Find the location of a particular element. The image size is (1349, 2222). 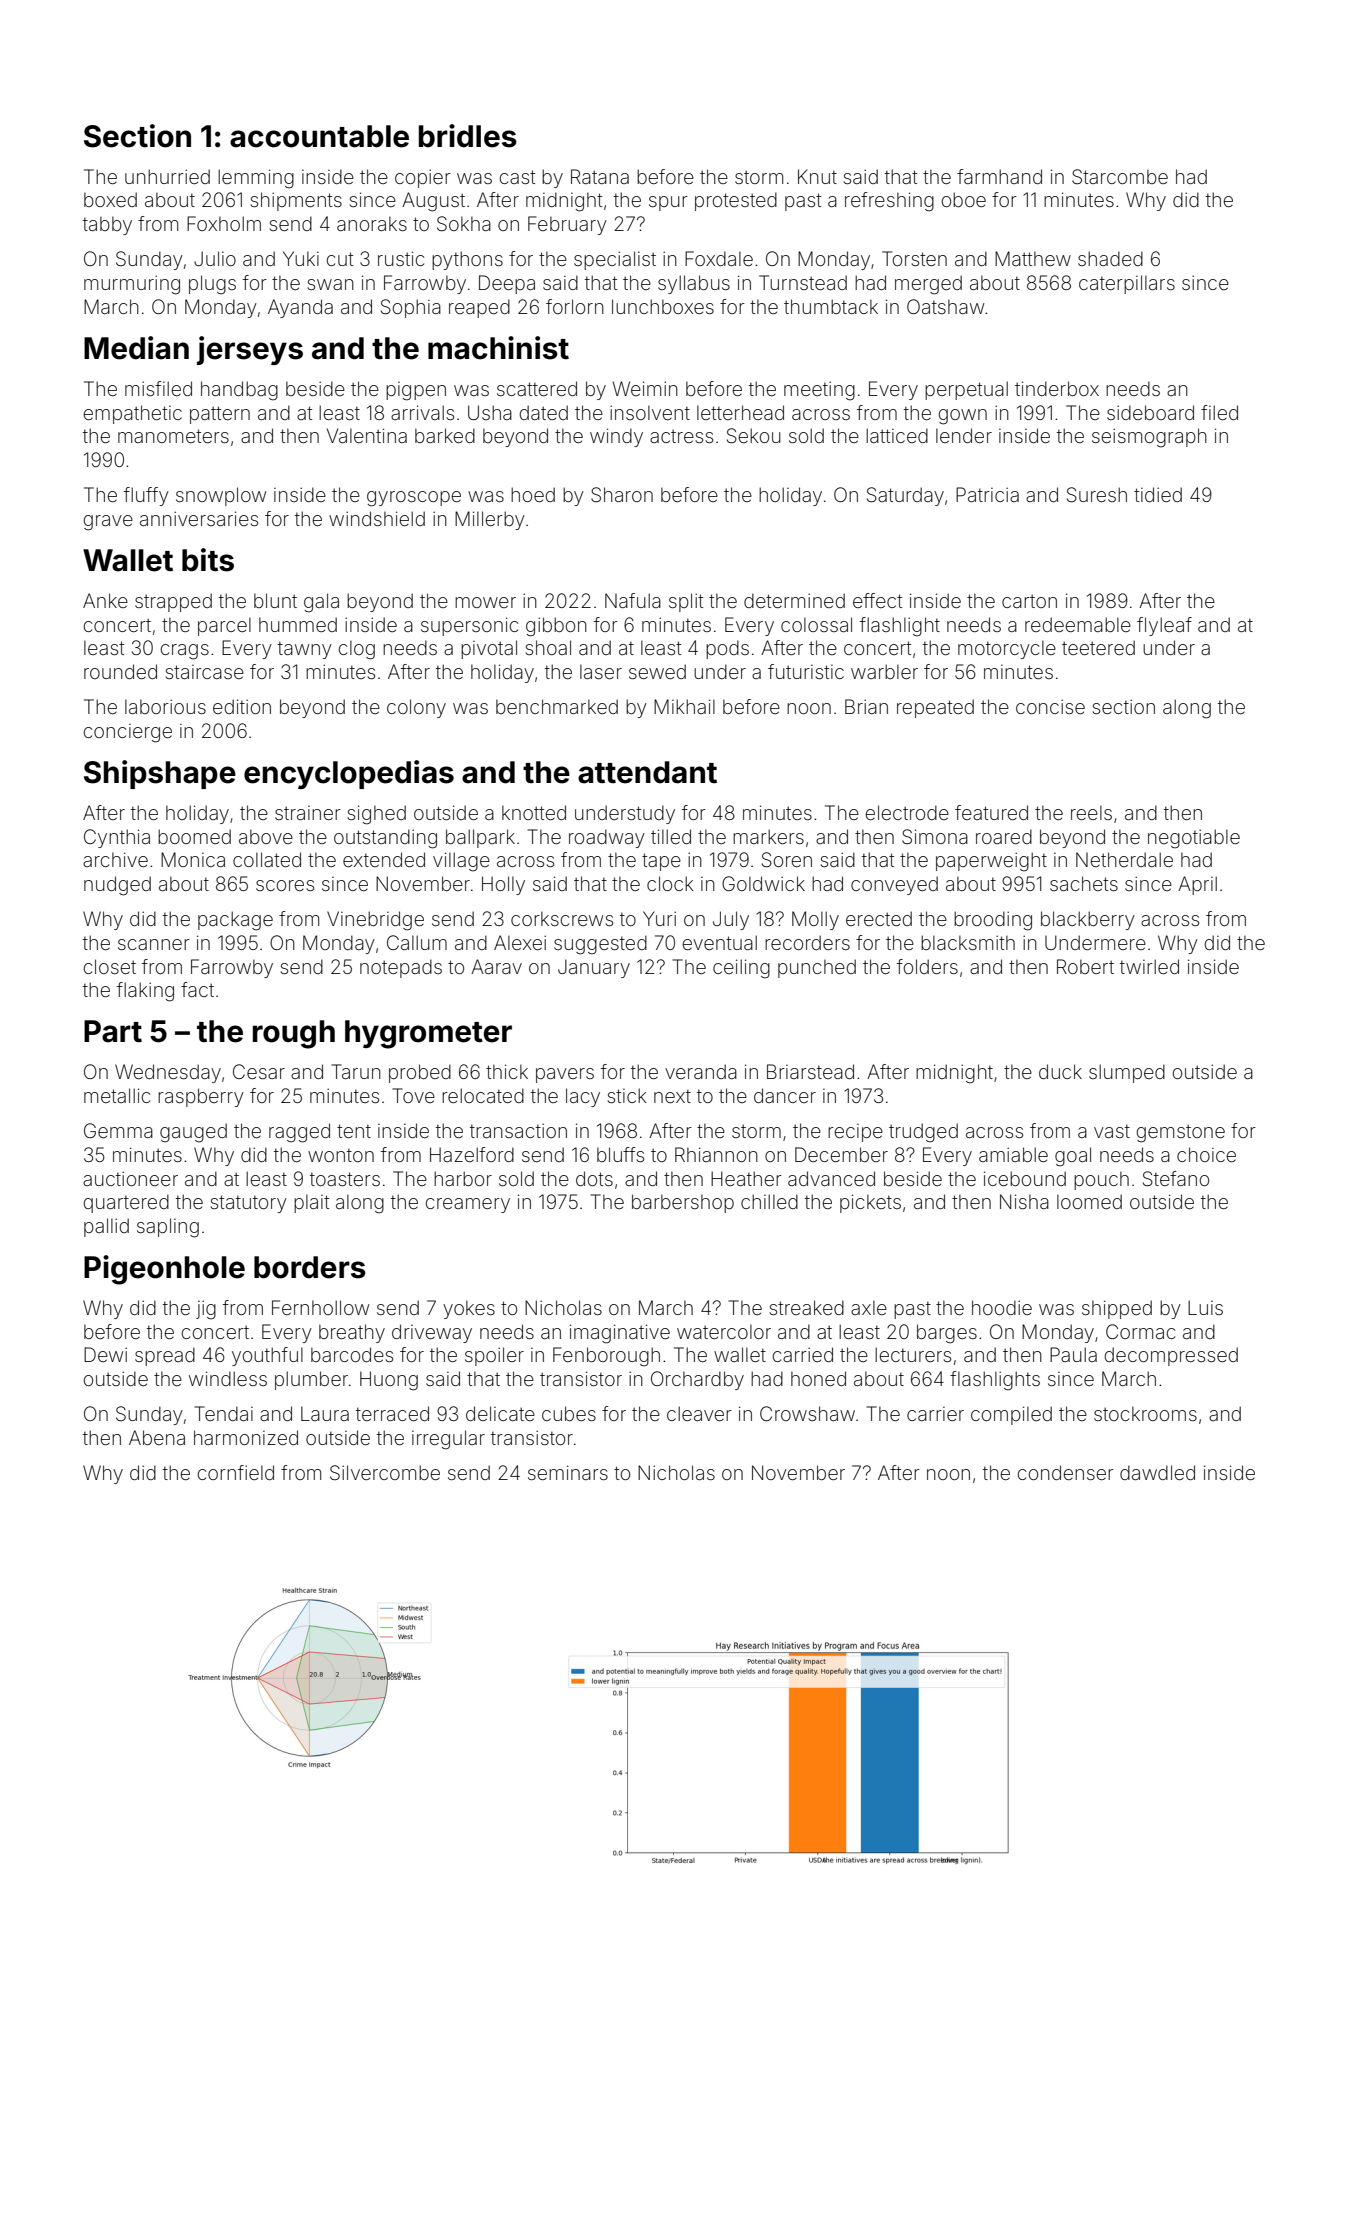

Stefano is located at coordinates (1176, 1178).
